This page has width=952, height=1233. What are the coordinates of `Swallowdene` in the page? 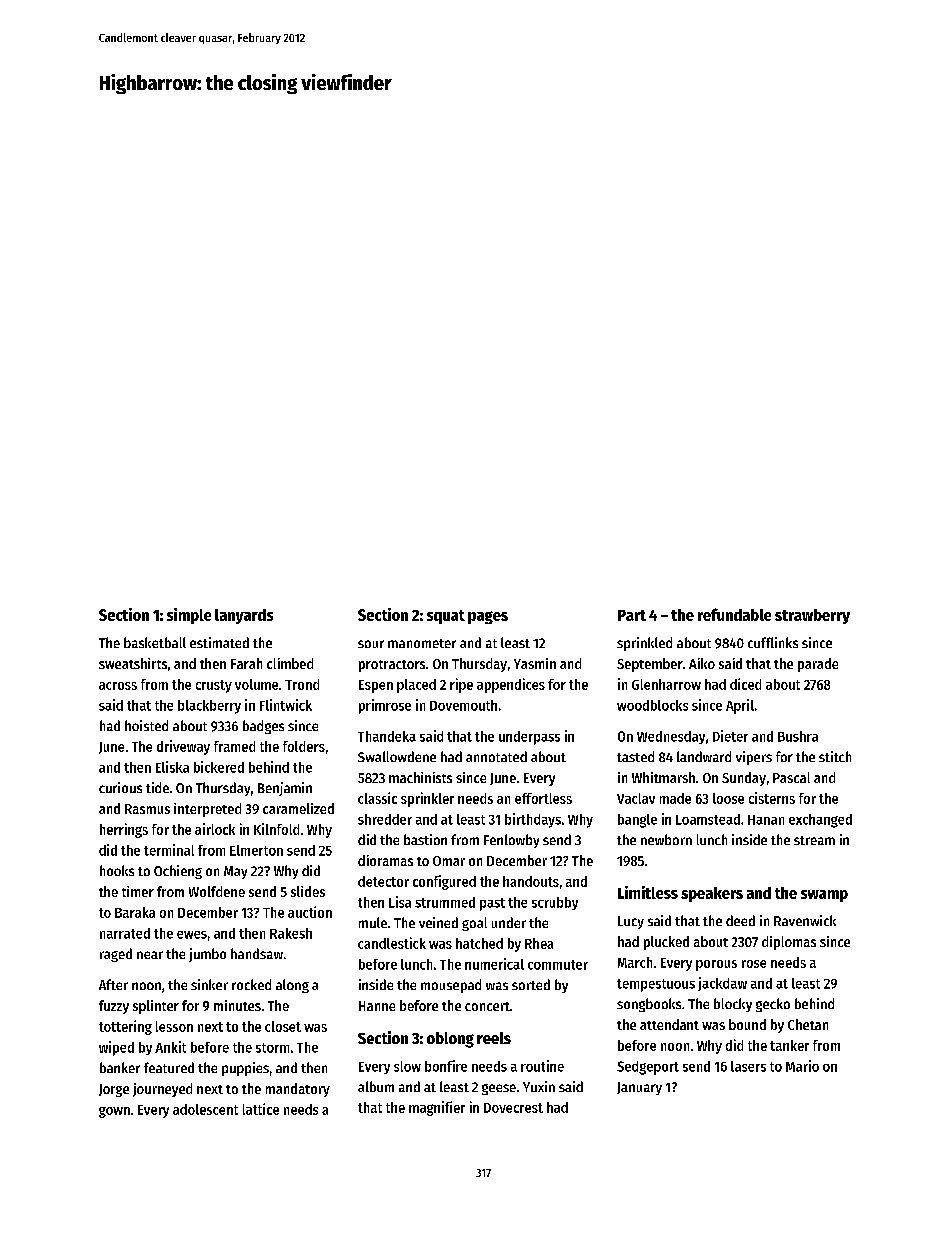 It's located at (397, 756).
